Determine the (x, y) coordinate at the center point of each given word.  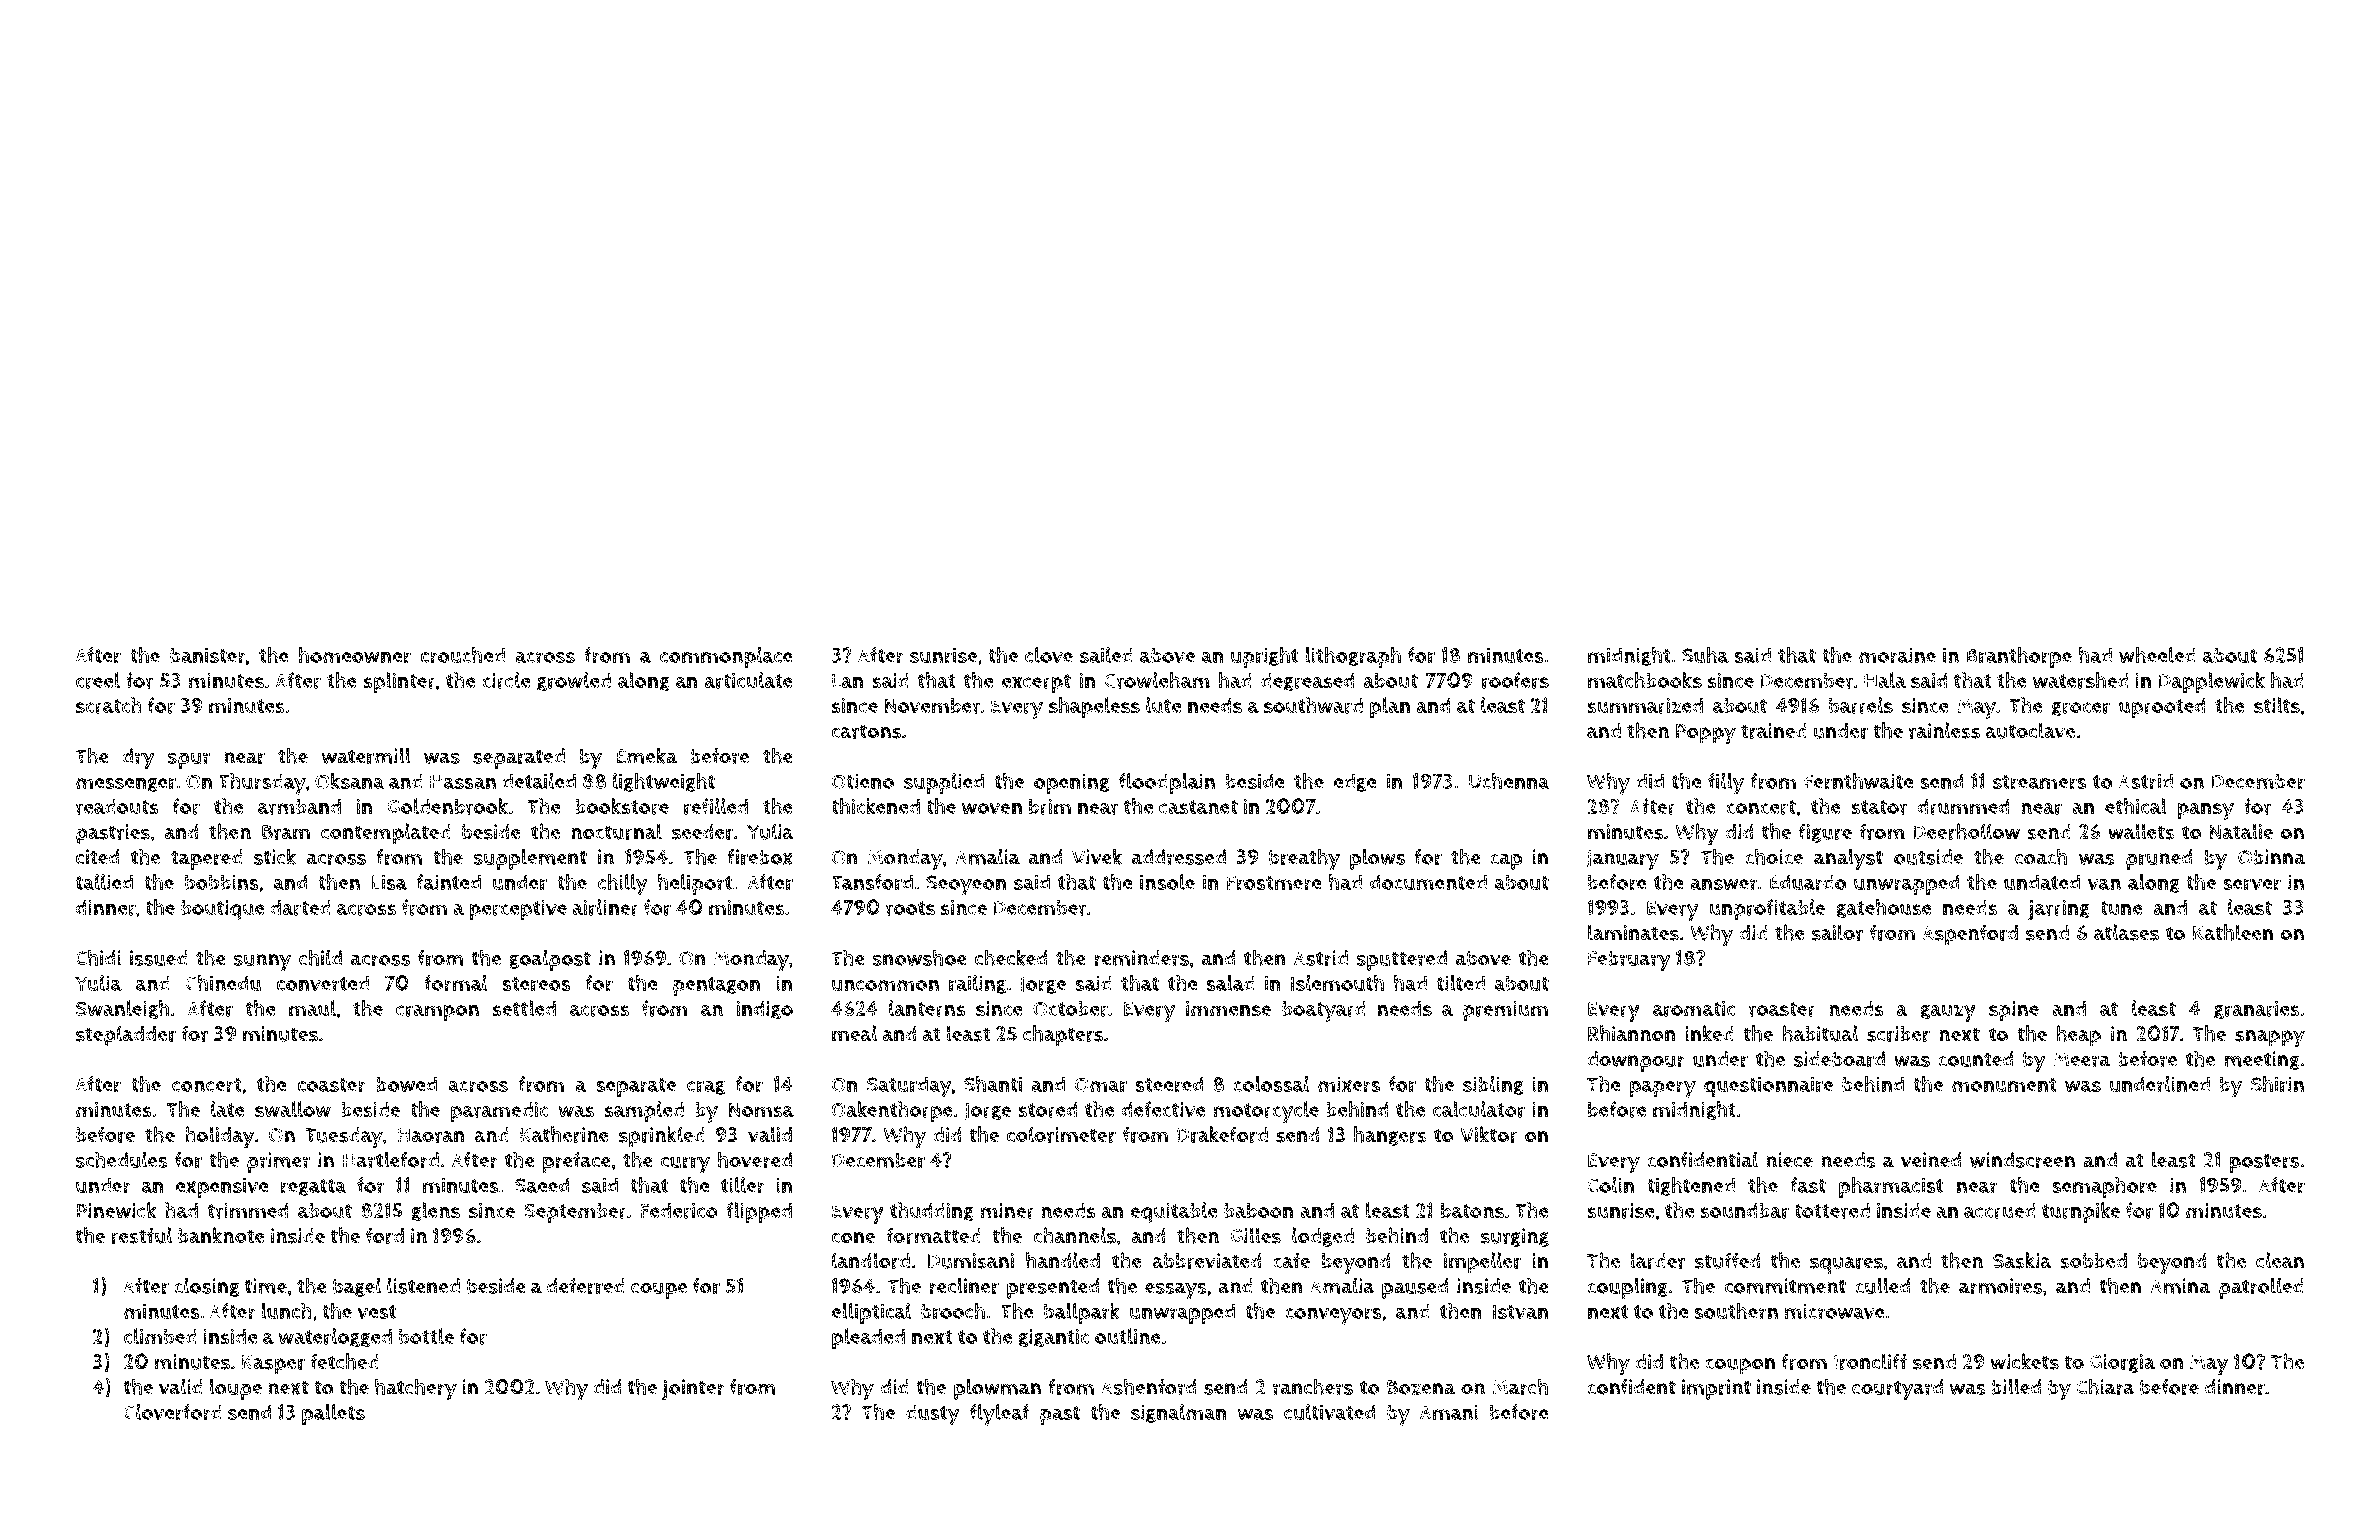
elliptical (871, 1313)
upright (1264, 657)
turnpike (2081, 1213)
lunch (286, 1311)
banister (208, 655)
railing (977, 984)
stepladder (126, 1036)
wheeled (2157, 655)
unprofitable (1767, 910)
